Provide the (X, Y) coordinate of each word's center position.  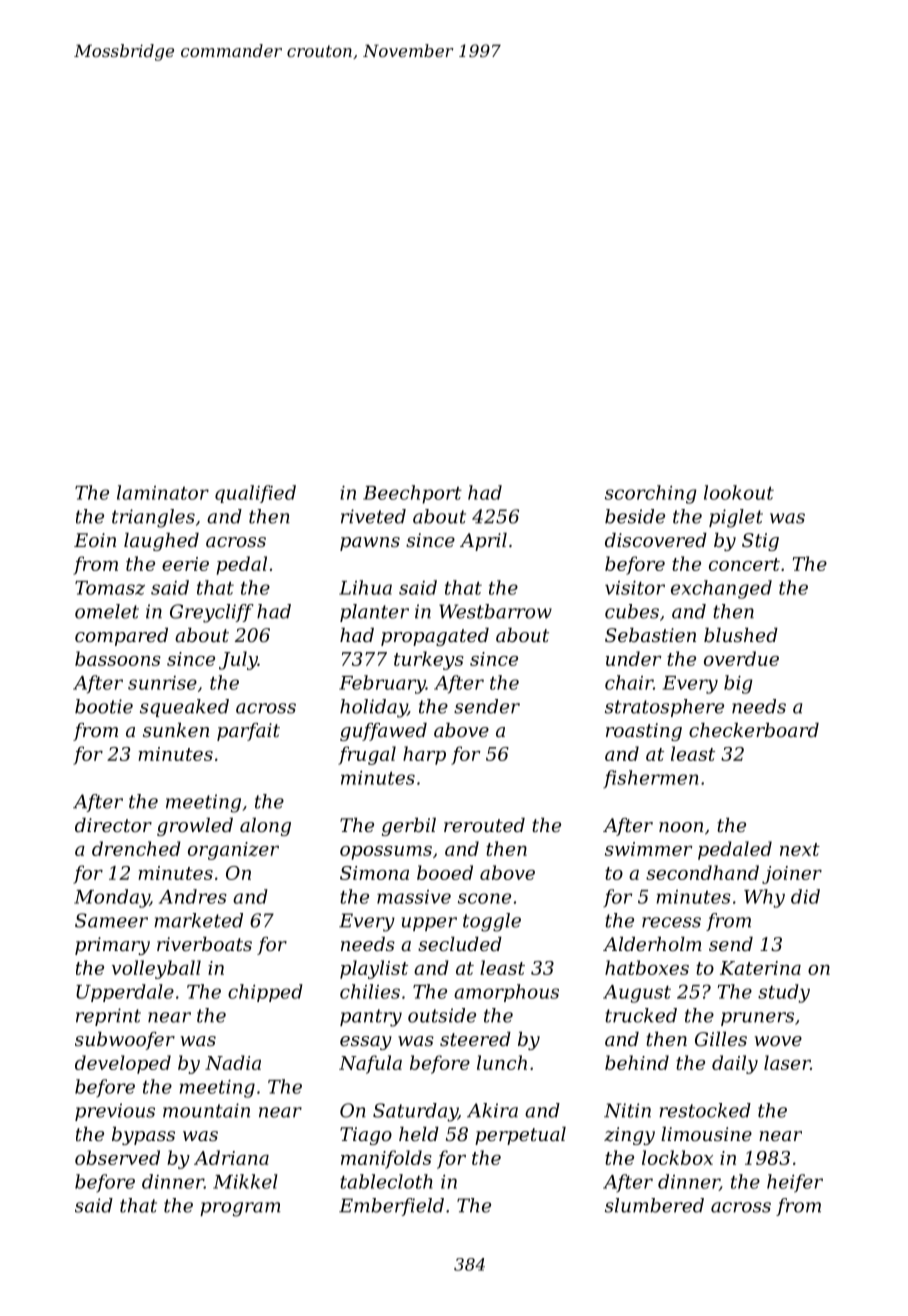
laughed (161, 542)
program (240, 1209)
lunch (502, 1062)
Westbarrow (495, 611)
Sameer (111, 920)
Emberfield (391, 1207)
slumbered (654, 1205)
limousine (706, 1134)
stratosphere (664, 708)
